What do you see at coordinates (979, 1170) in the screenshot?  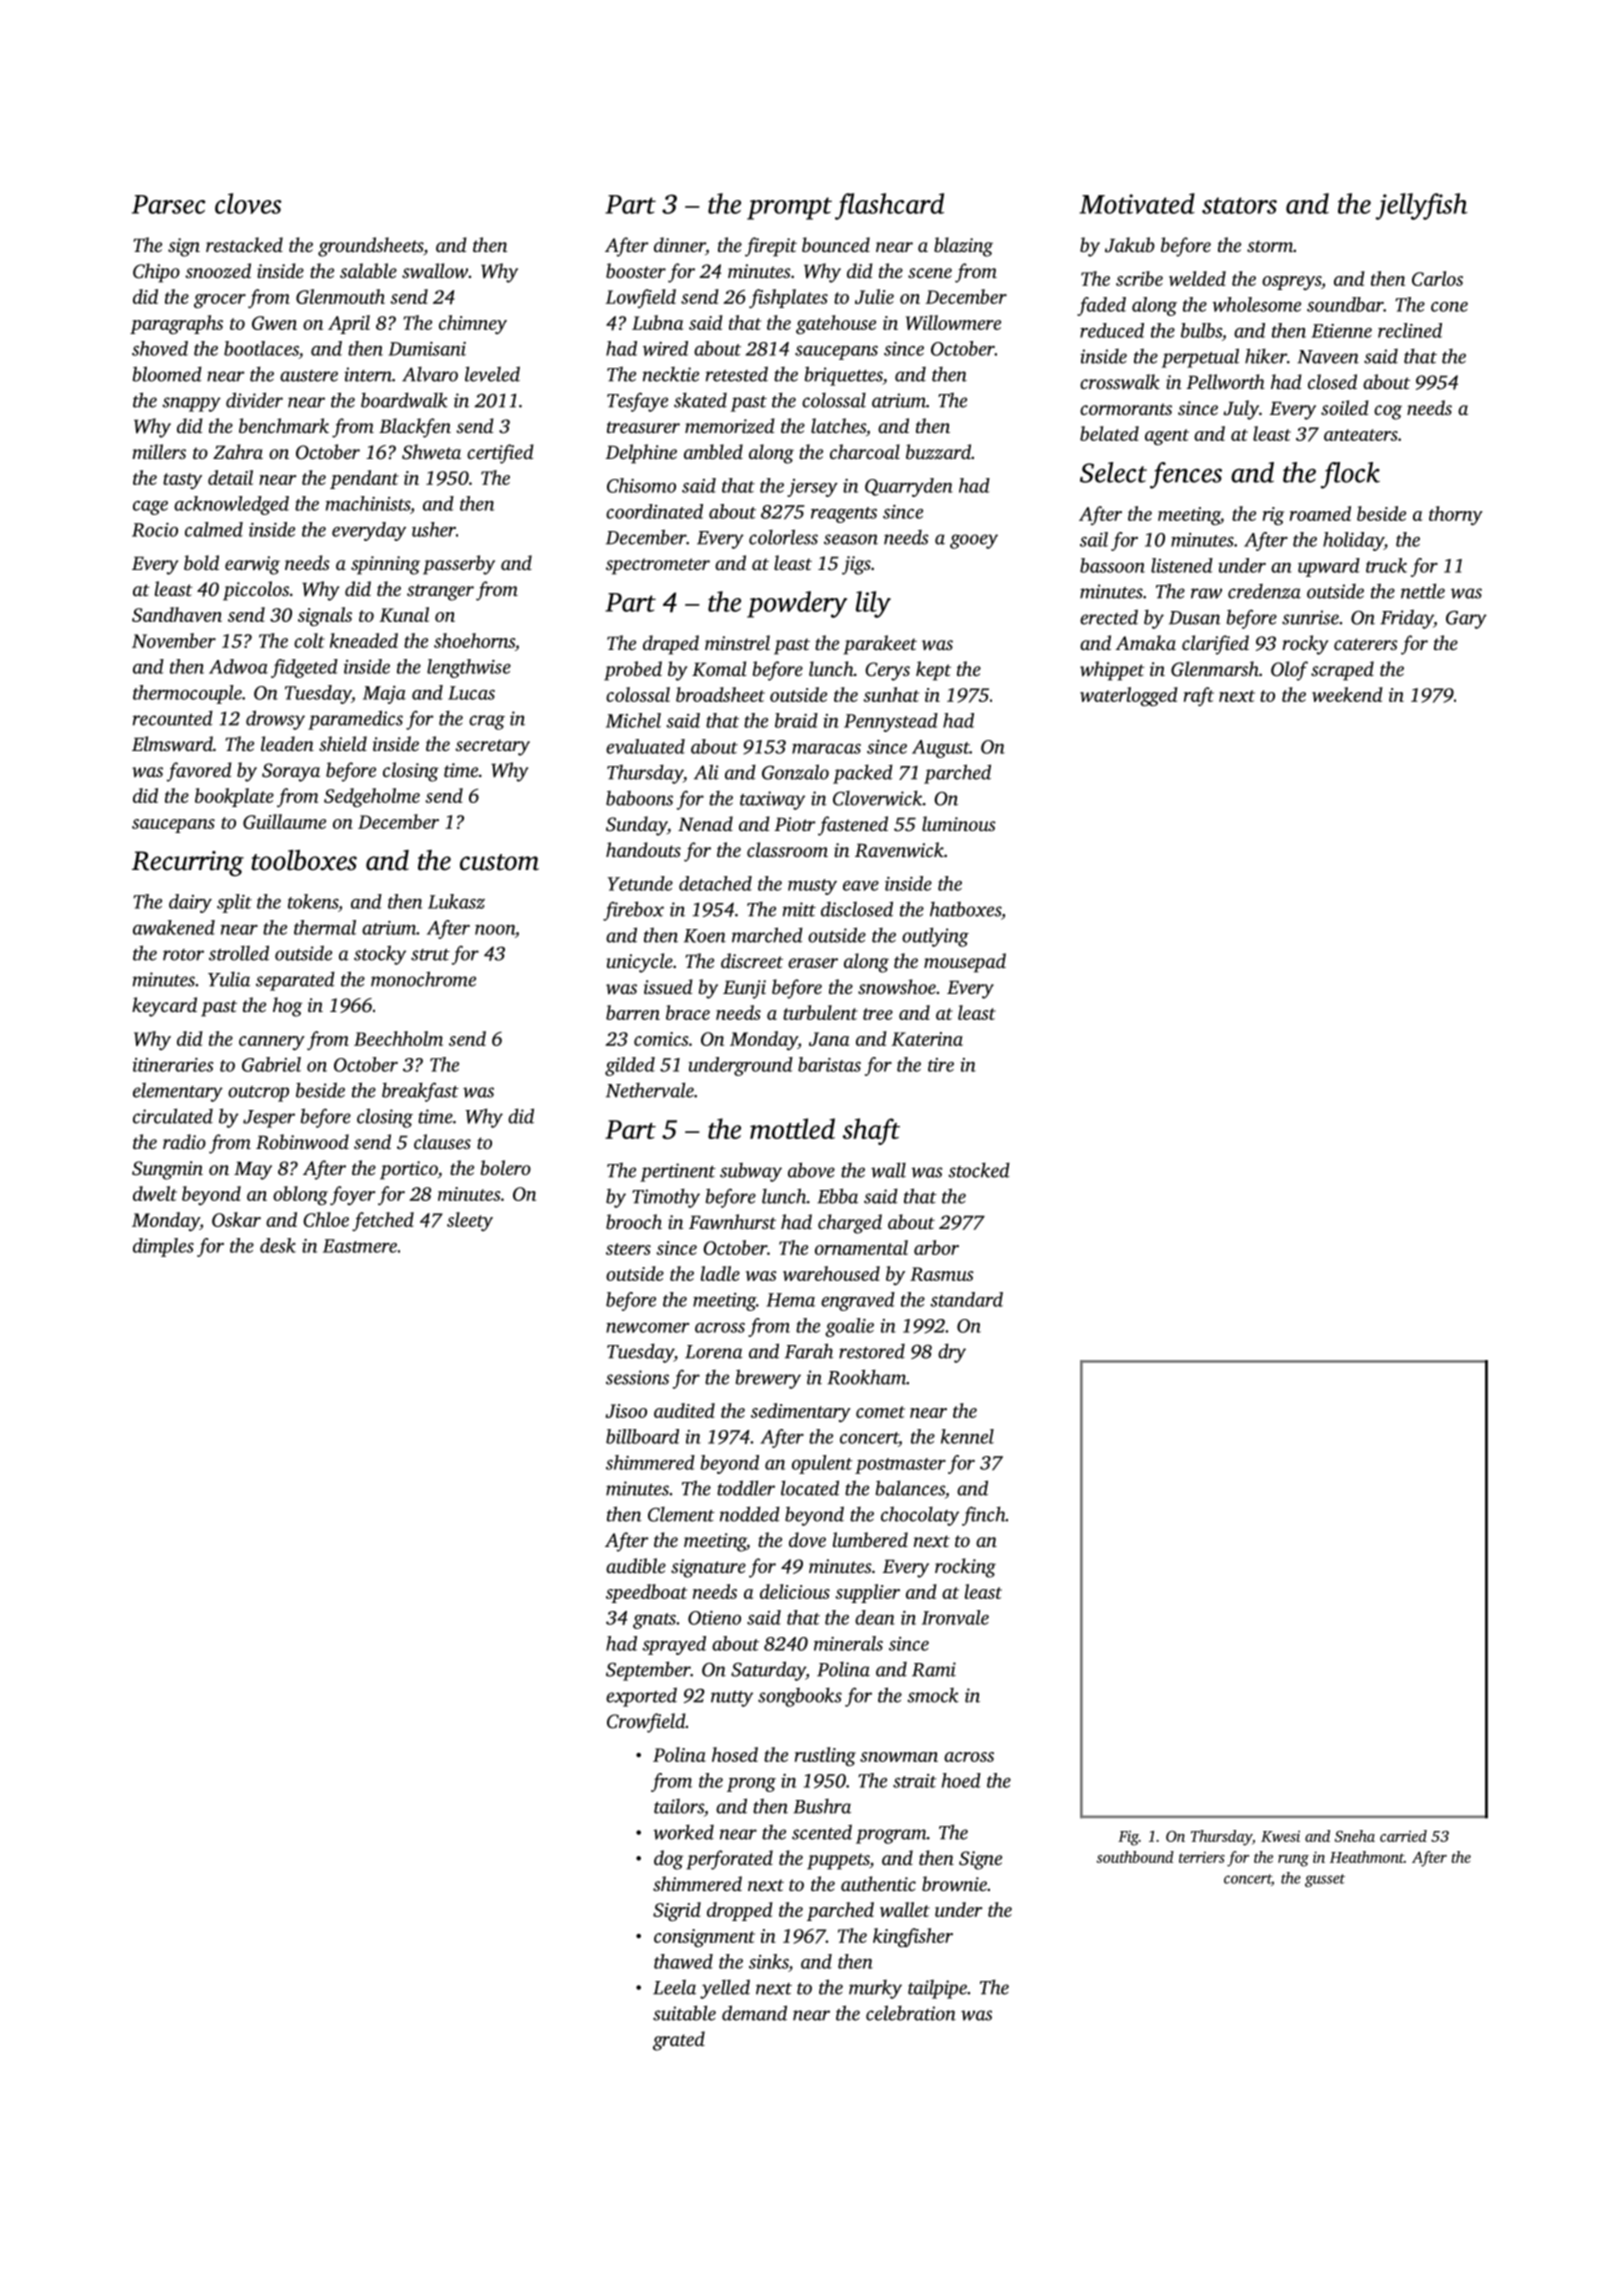 I see `stocked` at bounding box center [979, 1170].
